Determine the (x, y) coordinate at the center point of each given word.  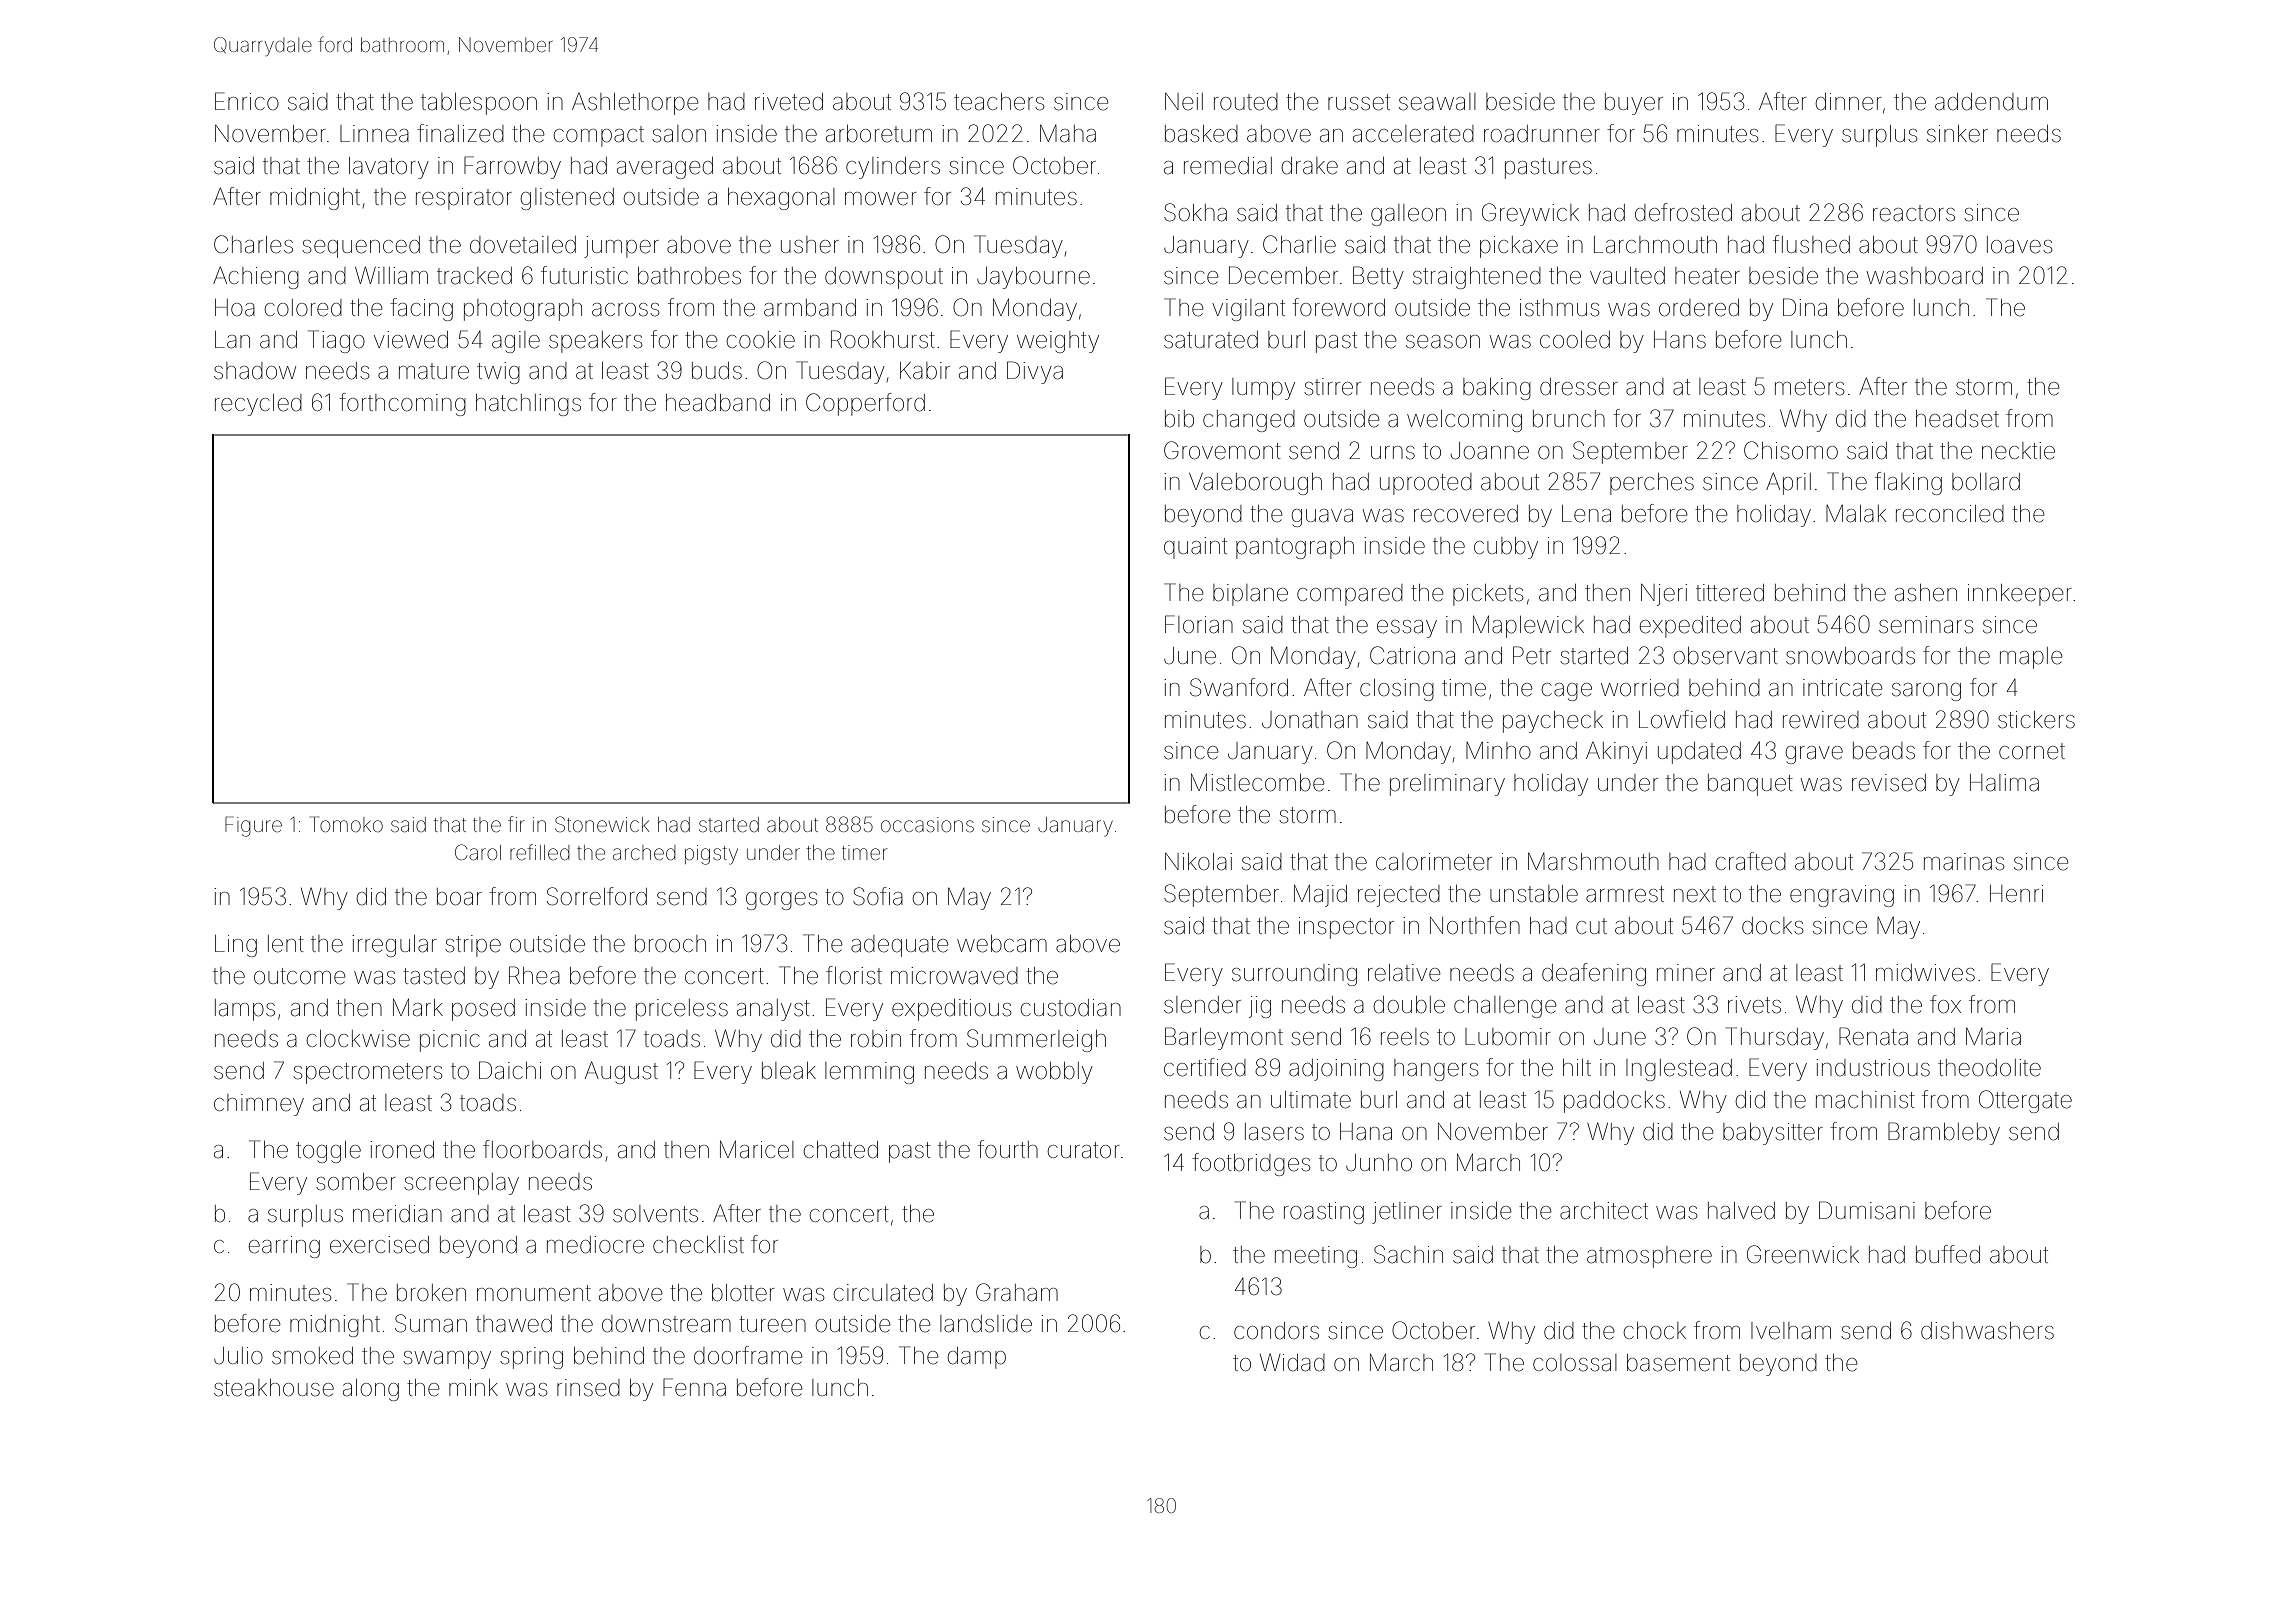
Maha (1068, 134)
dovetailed (523, 245)
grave (1814, 755)
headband (718, 403)
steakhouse (274, 1388)
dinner (1849, 102)
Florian (1199, 624)
